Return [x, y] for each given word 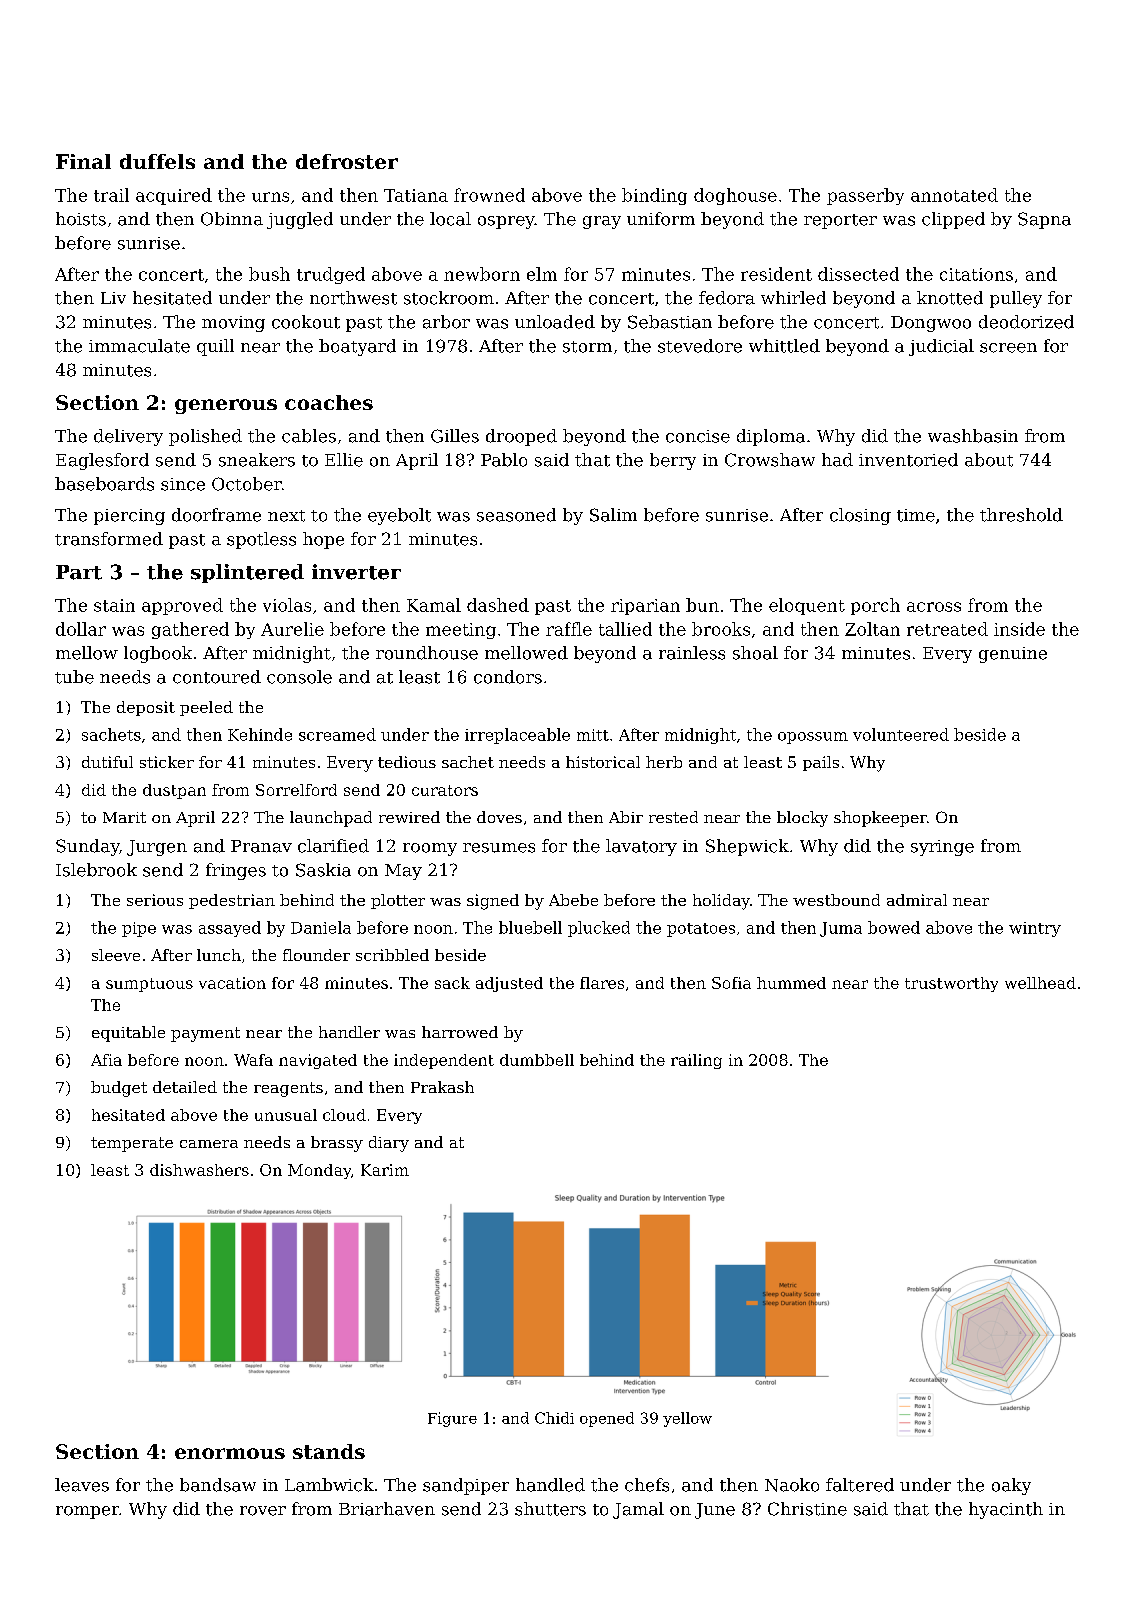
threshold [1021, 515]
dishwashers [199, 1170]
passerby [865, 196]
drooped [521, 437]
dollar [81, 629]
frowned [489, 195]
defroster [347, 161]
